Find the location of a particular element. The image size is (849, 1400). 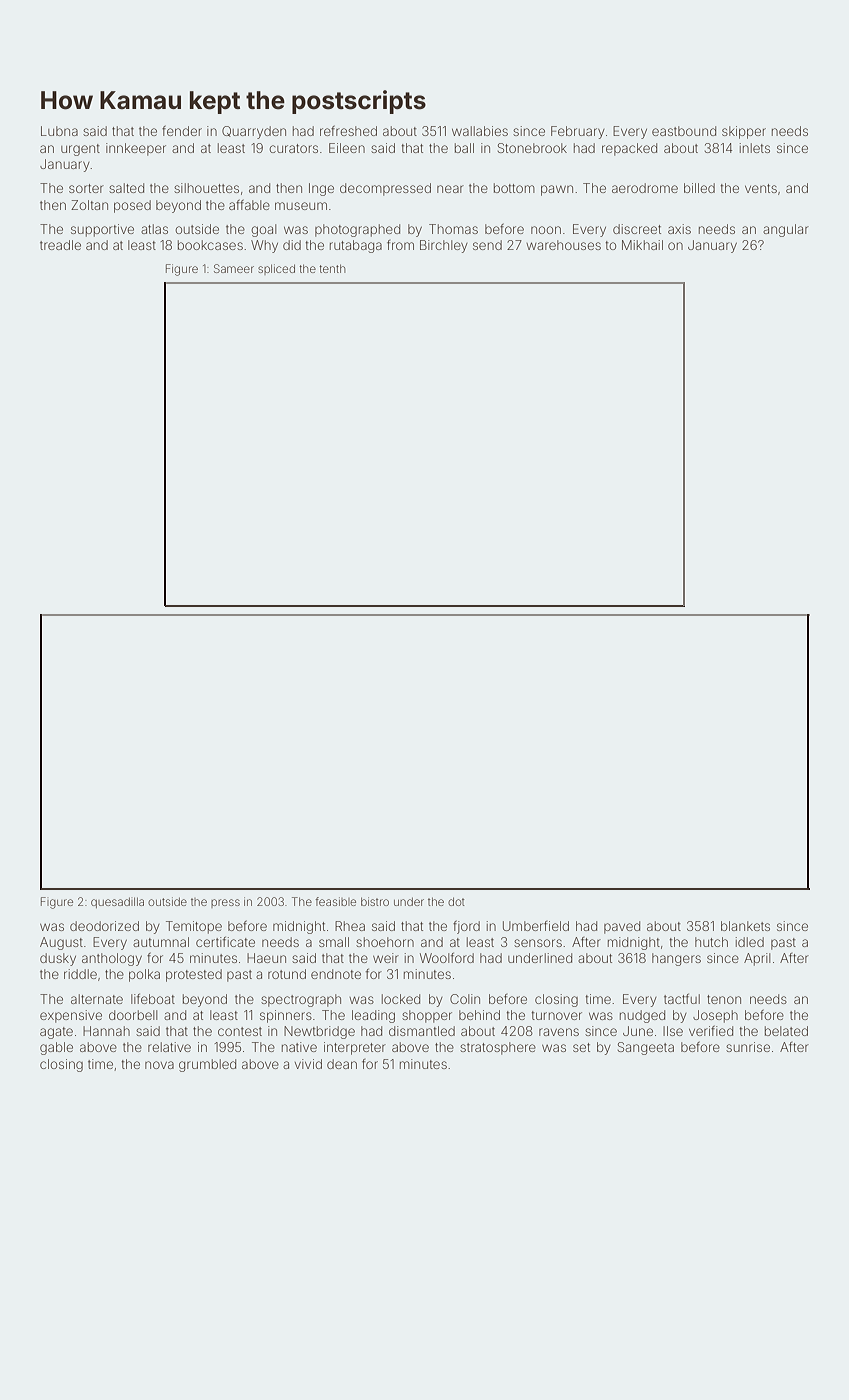

blankets is located at coordinates (745, 926).
